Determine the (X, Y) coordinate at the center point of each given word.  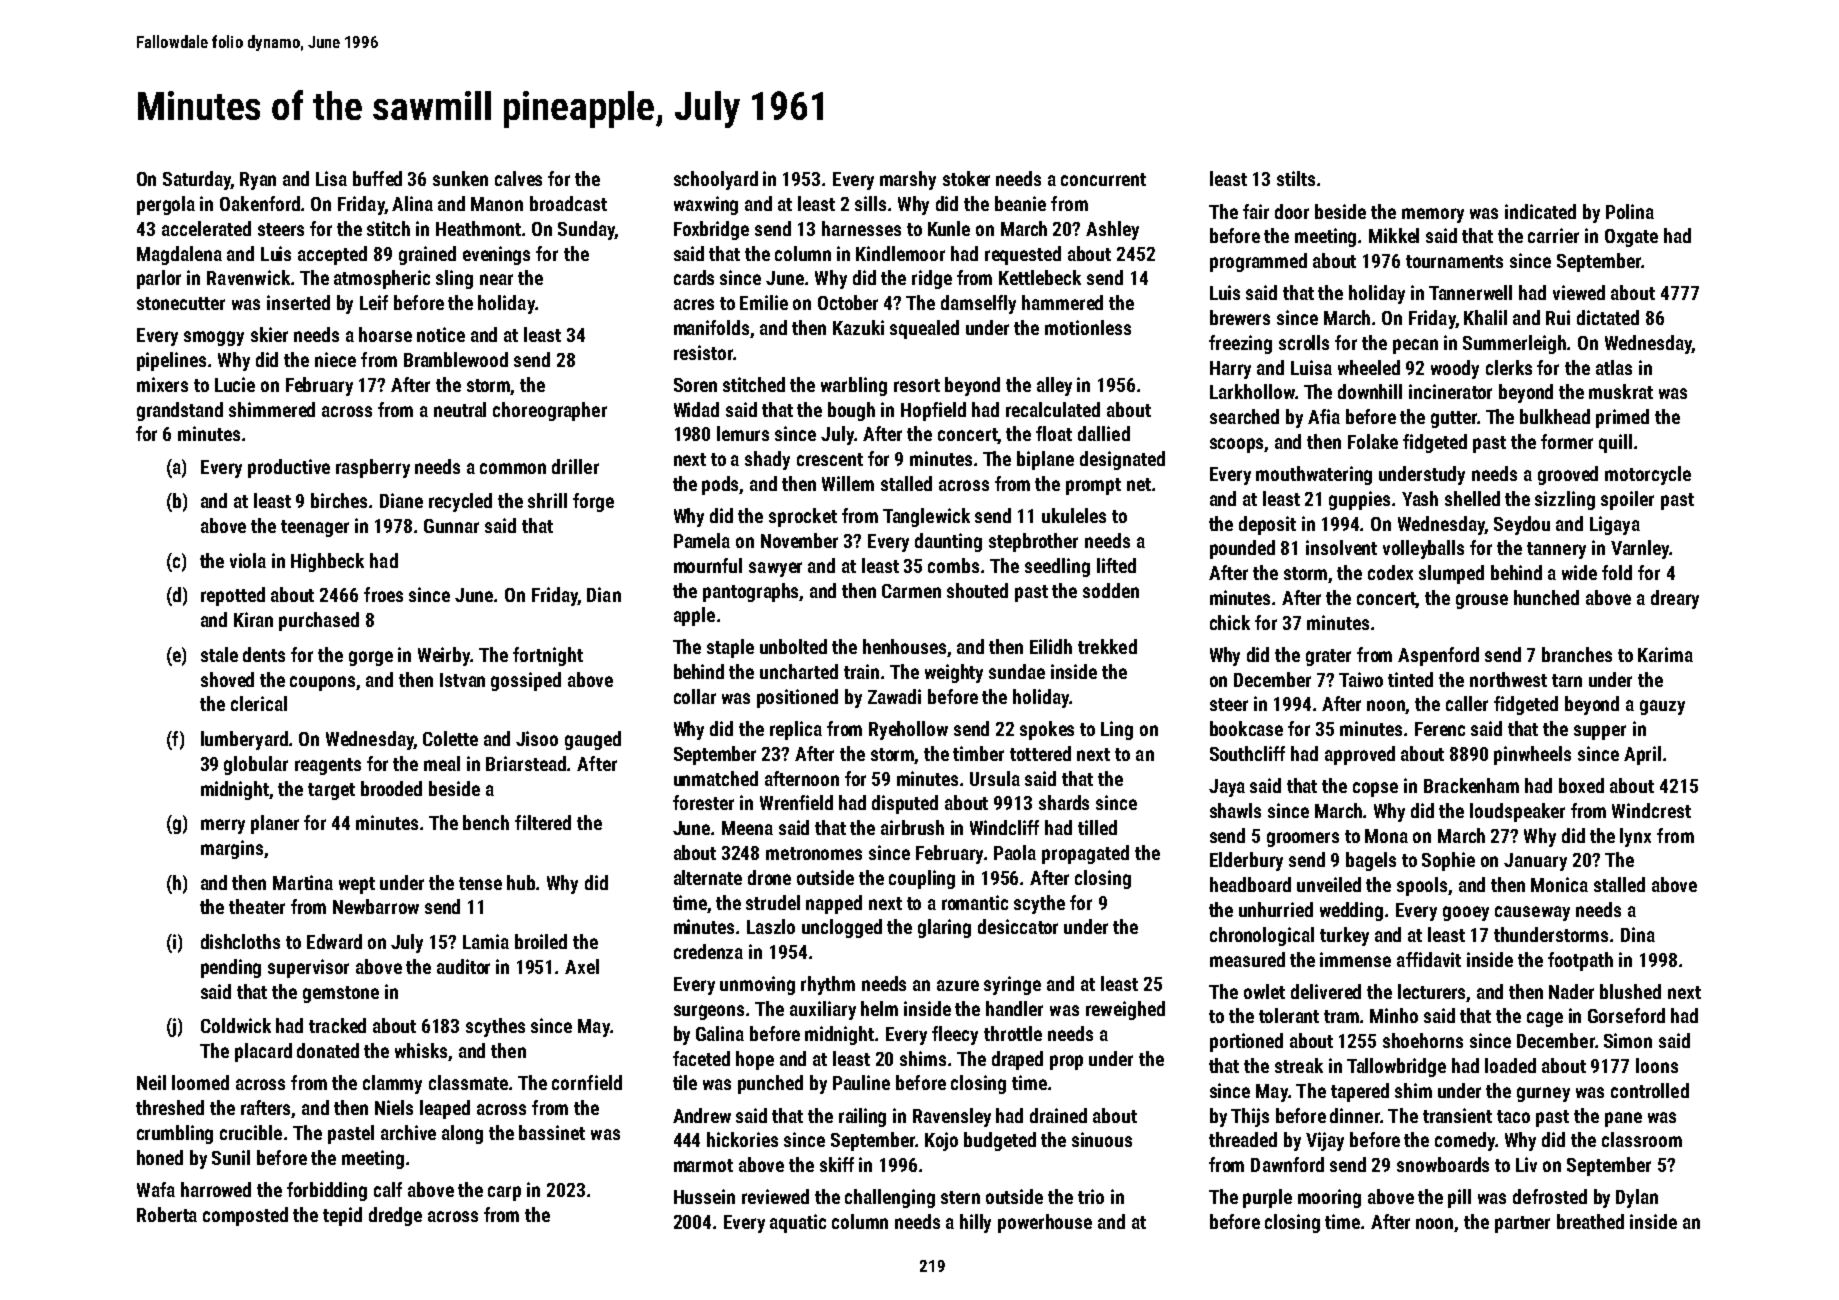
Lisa (331, 178)
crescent (830, 459)
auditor (463, 966)
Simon (1628, 1040)
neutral (460, 409)
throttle (1013, 1033)
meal (442, 763)
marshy (908, 180)
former (1567, 441)
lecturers (1431, 991)
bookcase (1246, 728)
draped (1017, 1060)
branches (1577, 654)
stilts (1296, 178)
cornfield (587, 1082)
